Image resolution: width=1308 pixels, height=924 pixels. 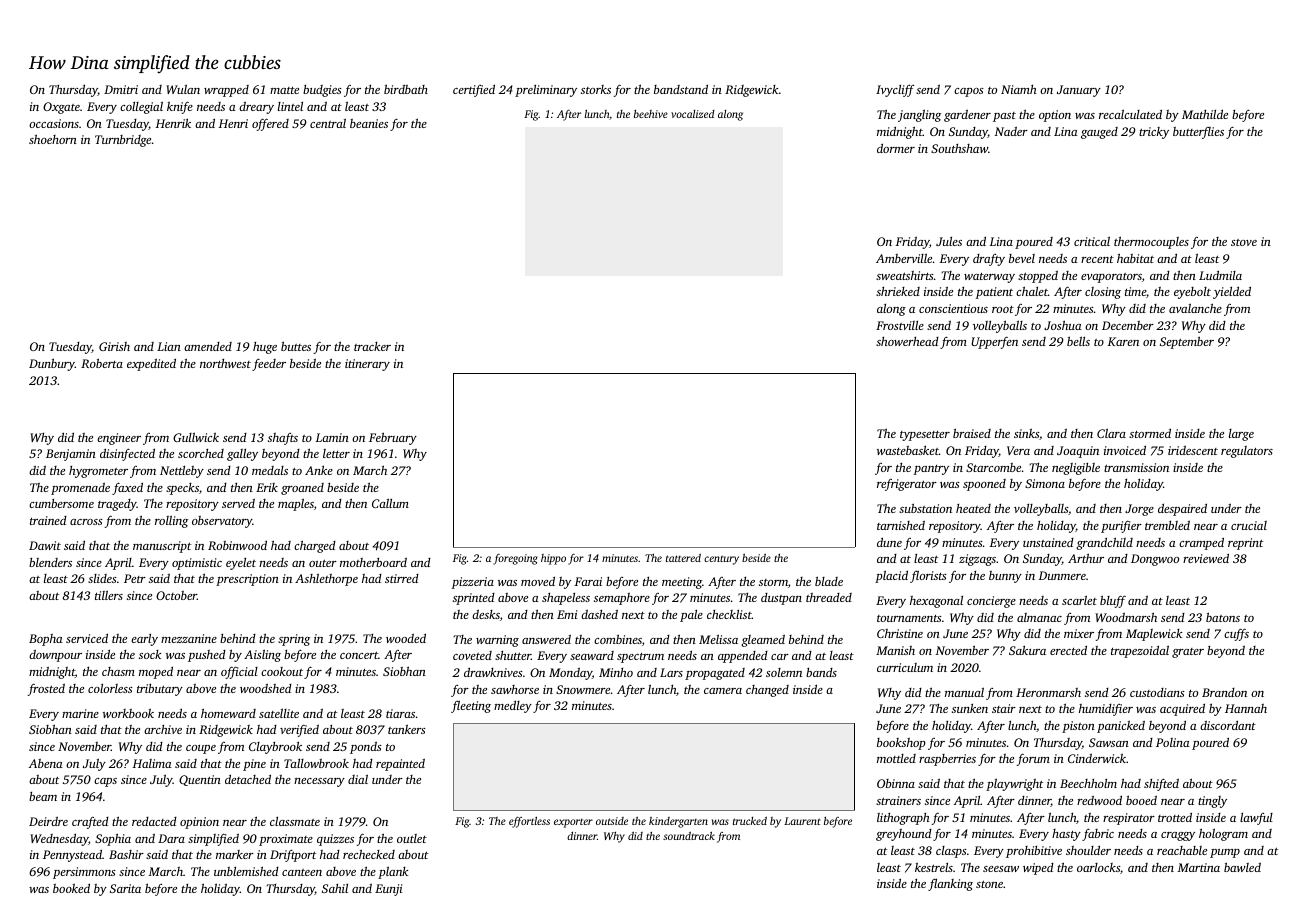 What do you see at coordinates (1244, 242) in the screenshot?
I see `stove` at bounding box center [1244, 242].
